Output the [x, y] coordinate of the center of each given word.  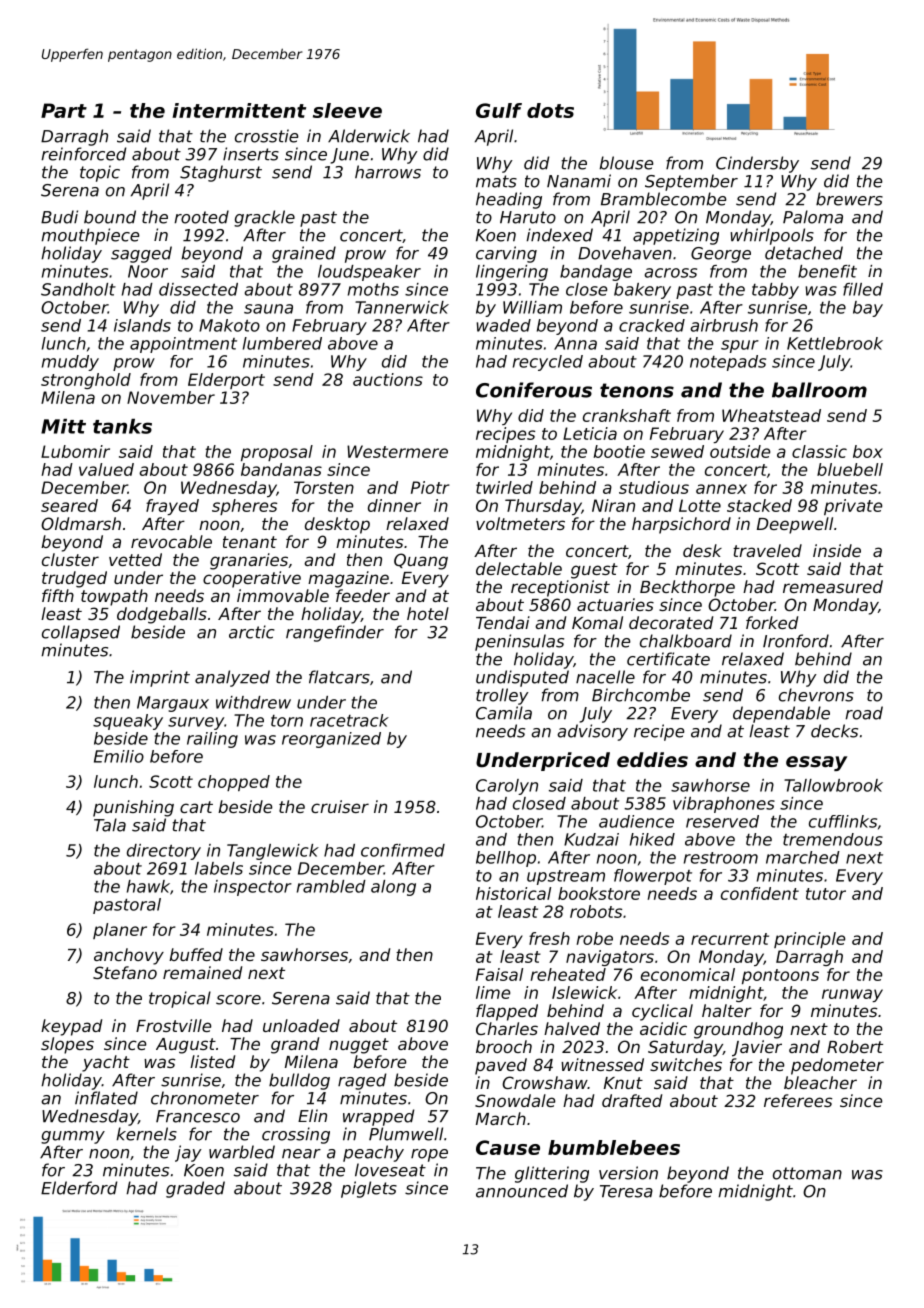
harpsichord [681, 525]
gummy [73, 1137]
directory [164, 852]
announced [522, 1191]
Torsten [324, 487]
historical [513, 893]
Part [64, 110]
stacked [759, 505]
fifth [58, 595]
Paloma [813, 217]
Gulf [499, 110]
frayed [172, 507]
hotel [428, 613]
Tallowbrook [833, 785]
